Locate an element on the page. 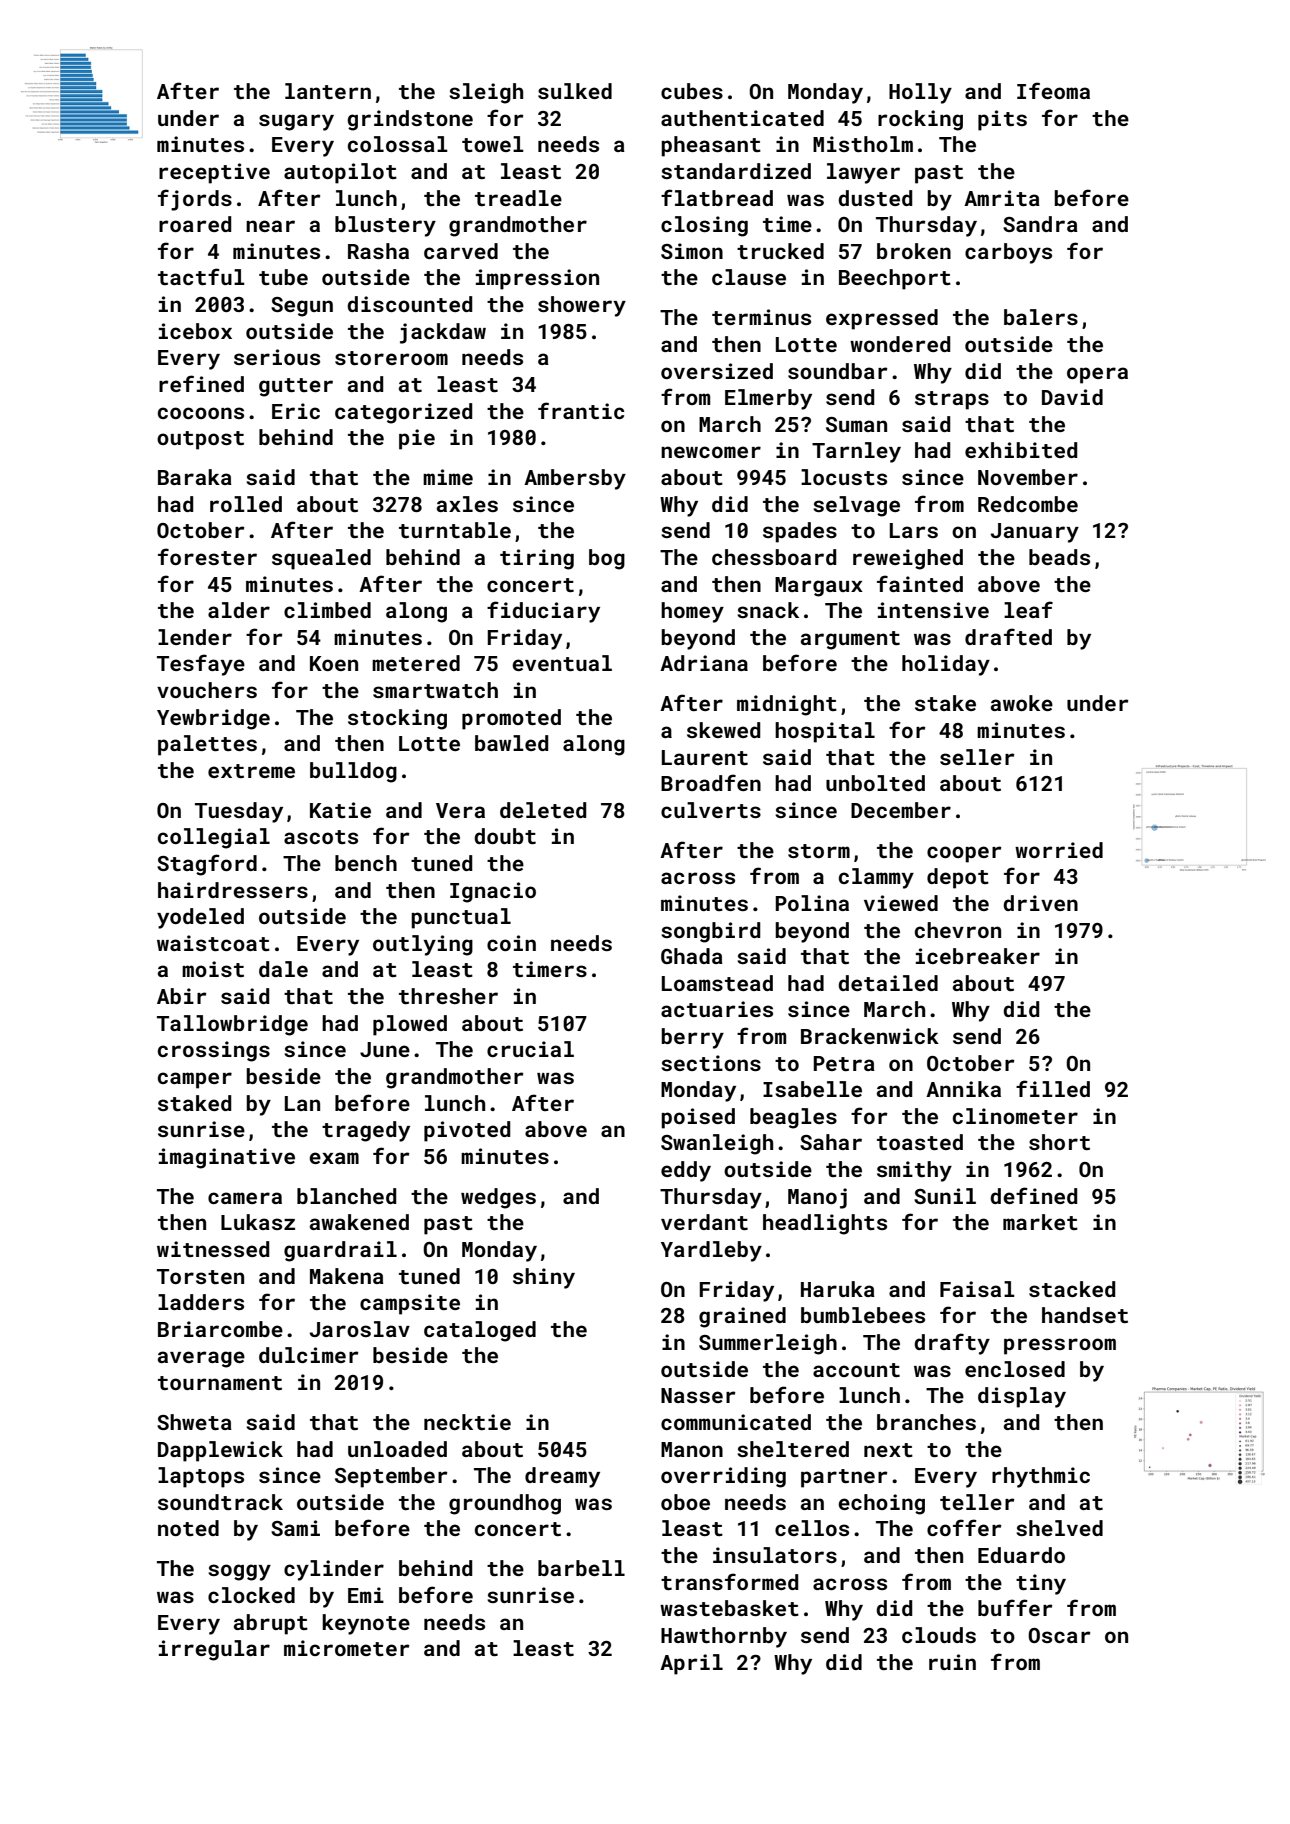 The image size is (1290, 1824). seller is located at coordinates (977, 757).
